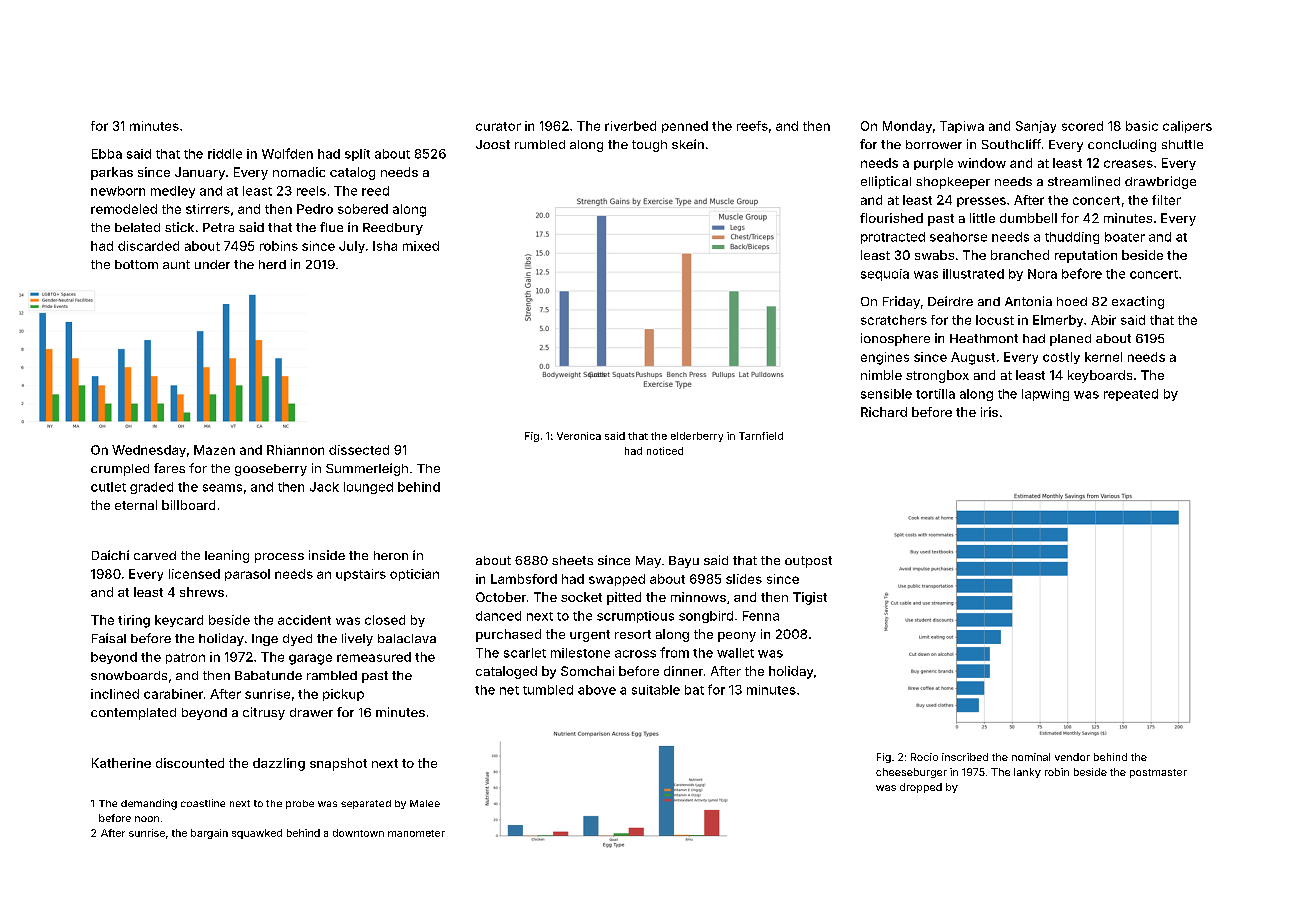 The height and width of the document is (924, 1308). I want to click on iris, so click(989, 412).
